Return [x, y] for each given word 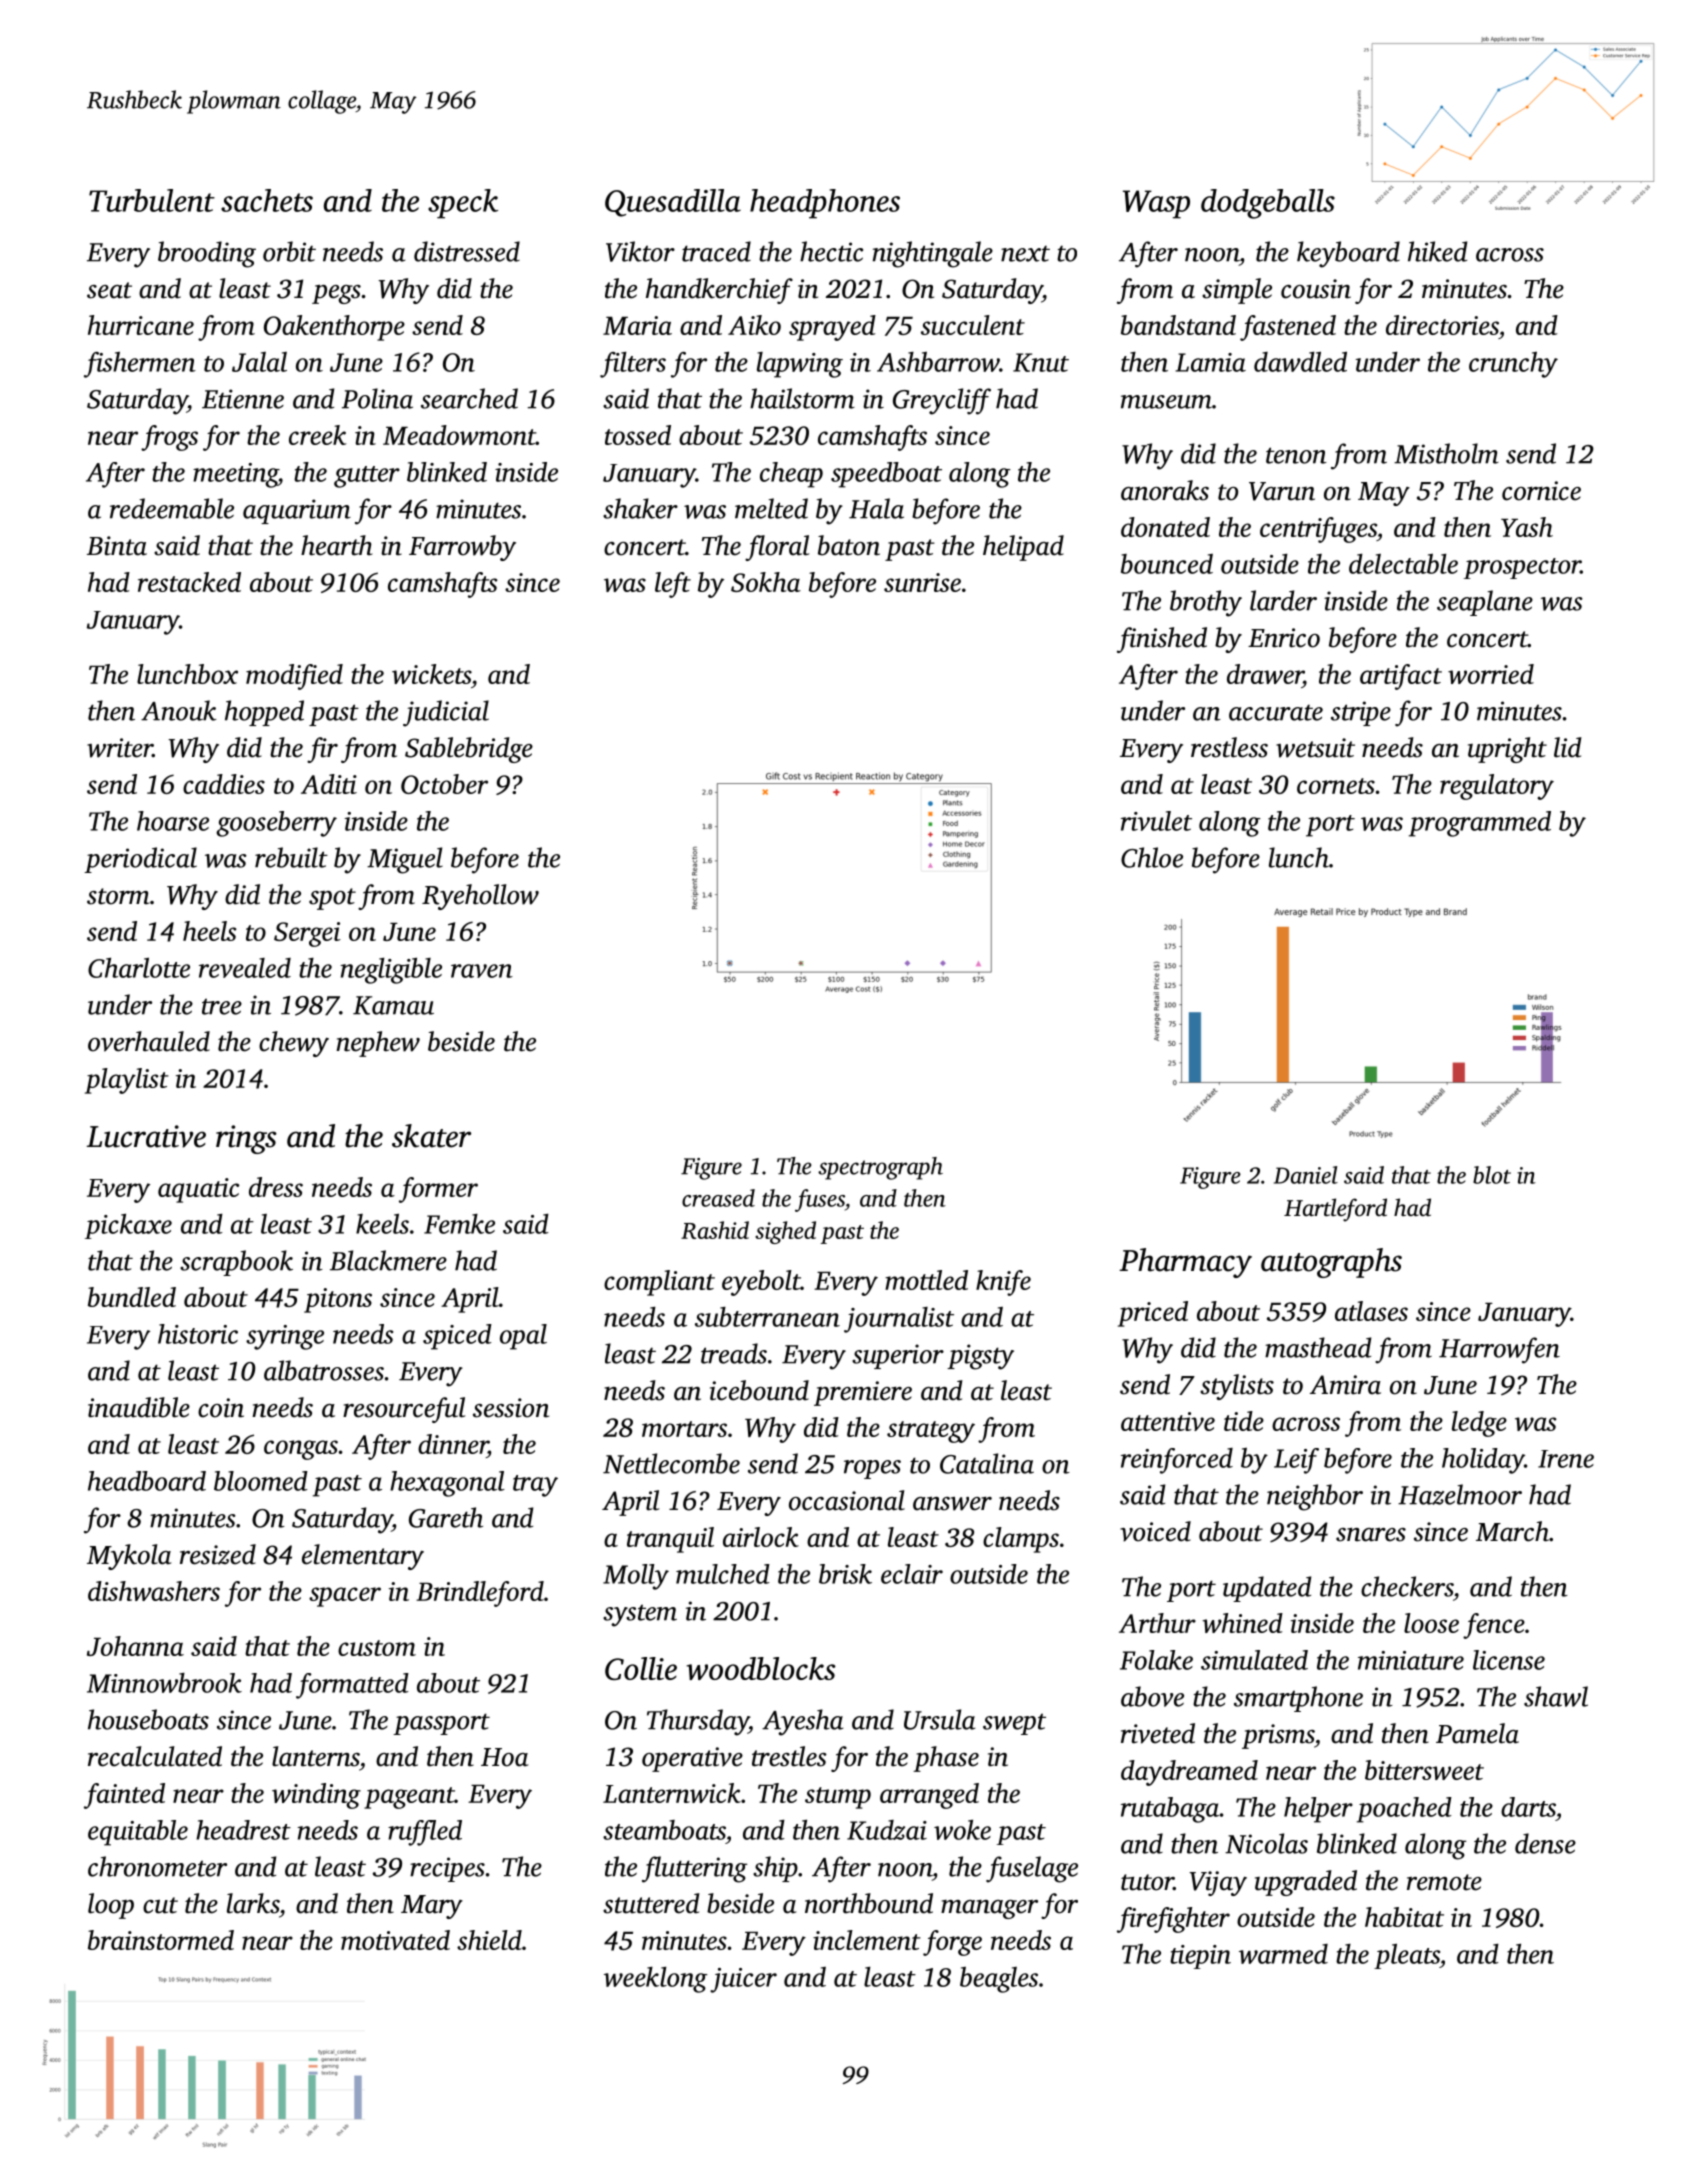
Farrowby [462, 548]
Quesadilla [673, 203]
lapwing [800, 365]
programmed [1480, 824]
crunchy [1513, 364]
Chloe [1152, 857]
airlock [761, 1537]
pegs [336, 294]
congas [301, 1450]
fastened [1288, 328]
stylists [1237, 1387]
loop [111, 1906]
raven [482, 971]
